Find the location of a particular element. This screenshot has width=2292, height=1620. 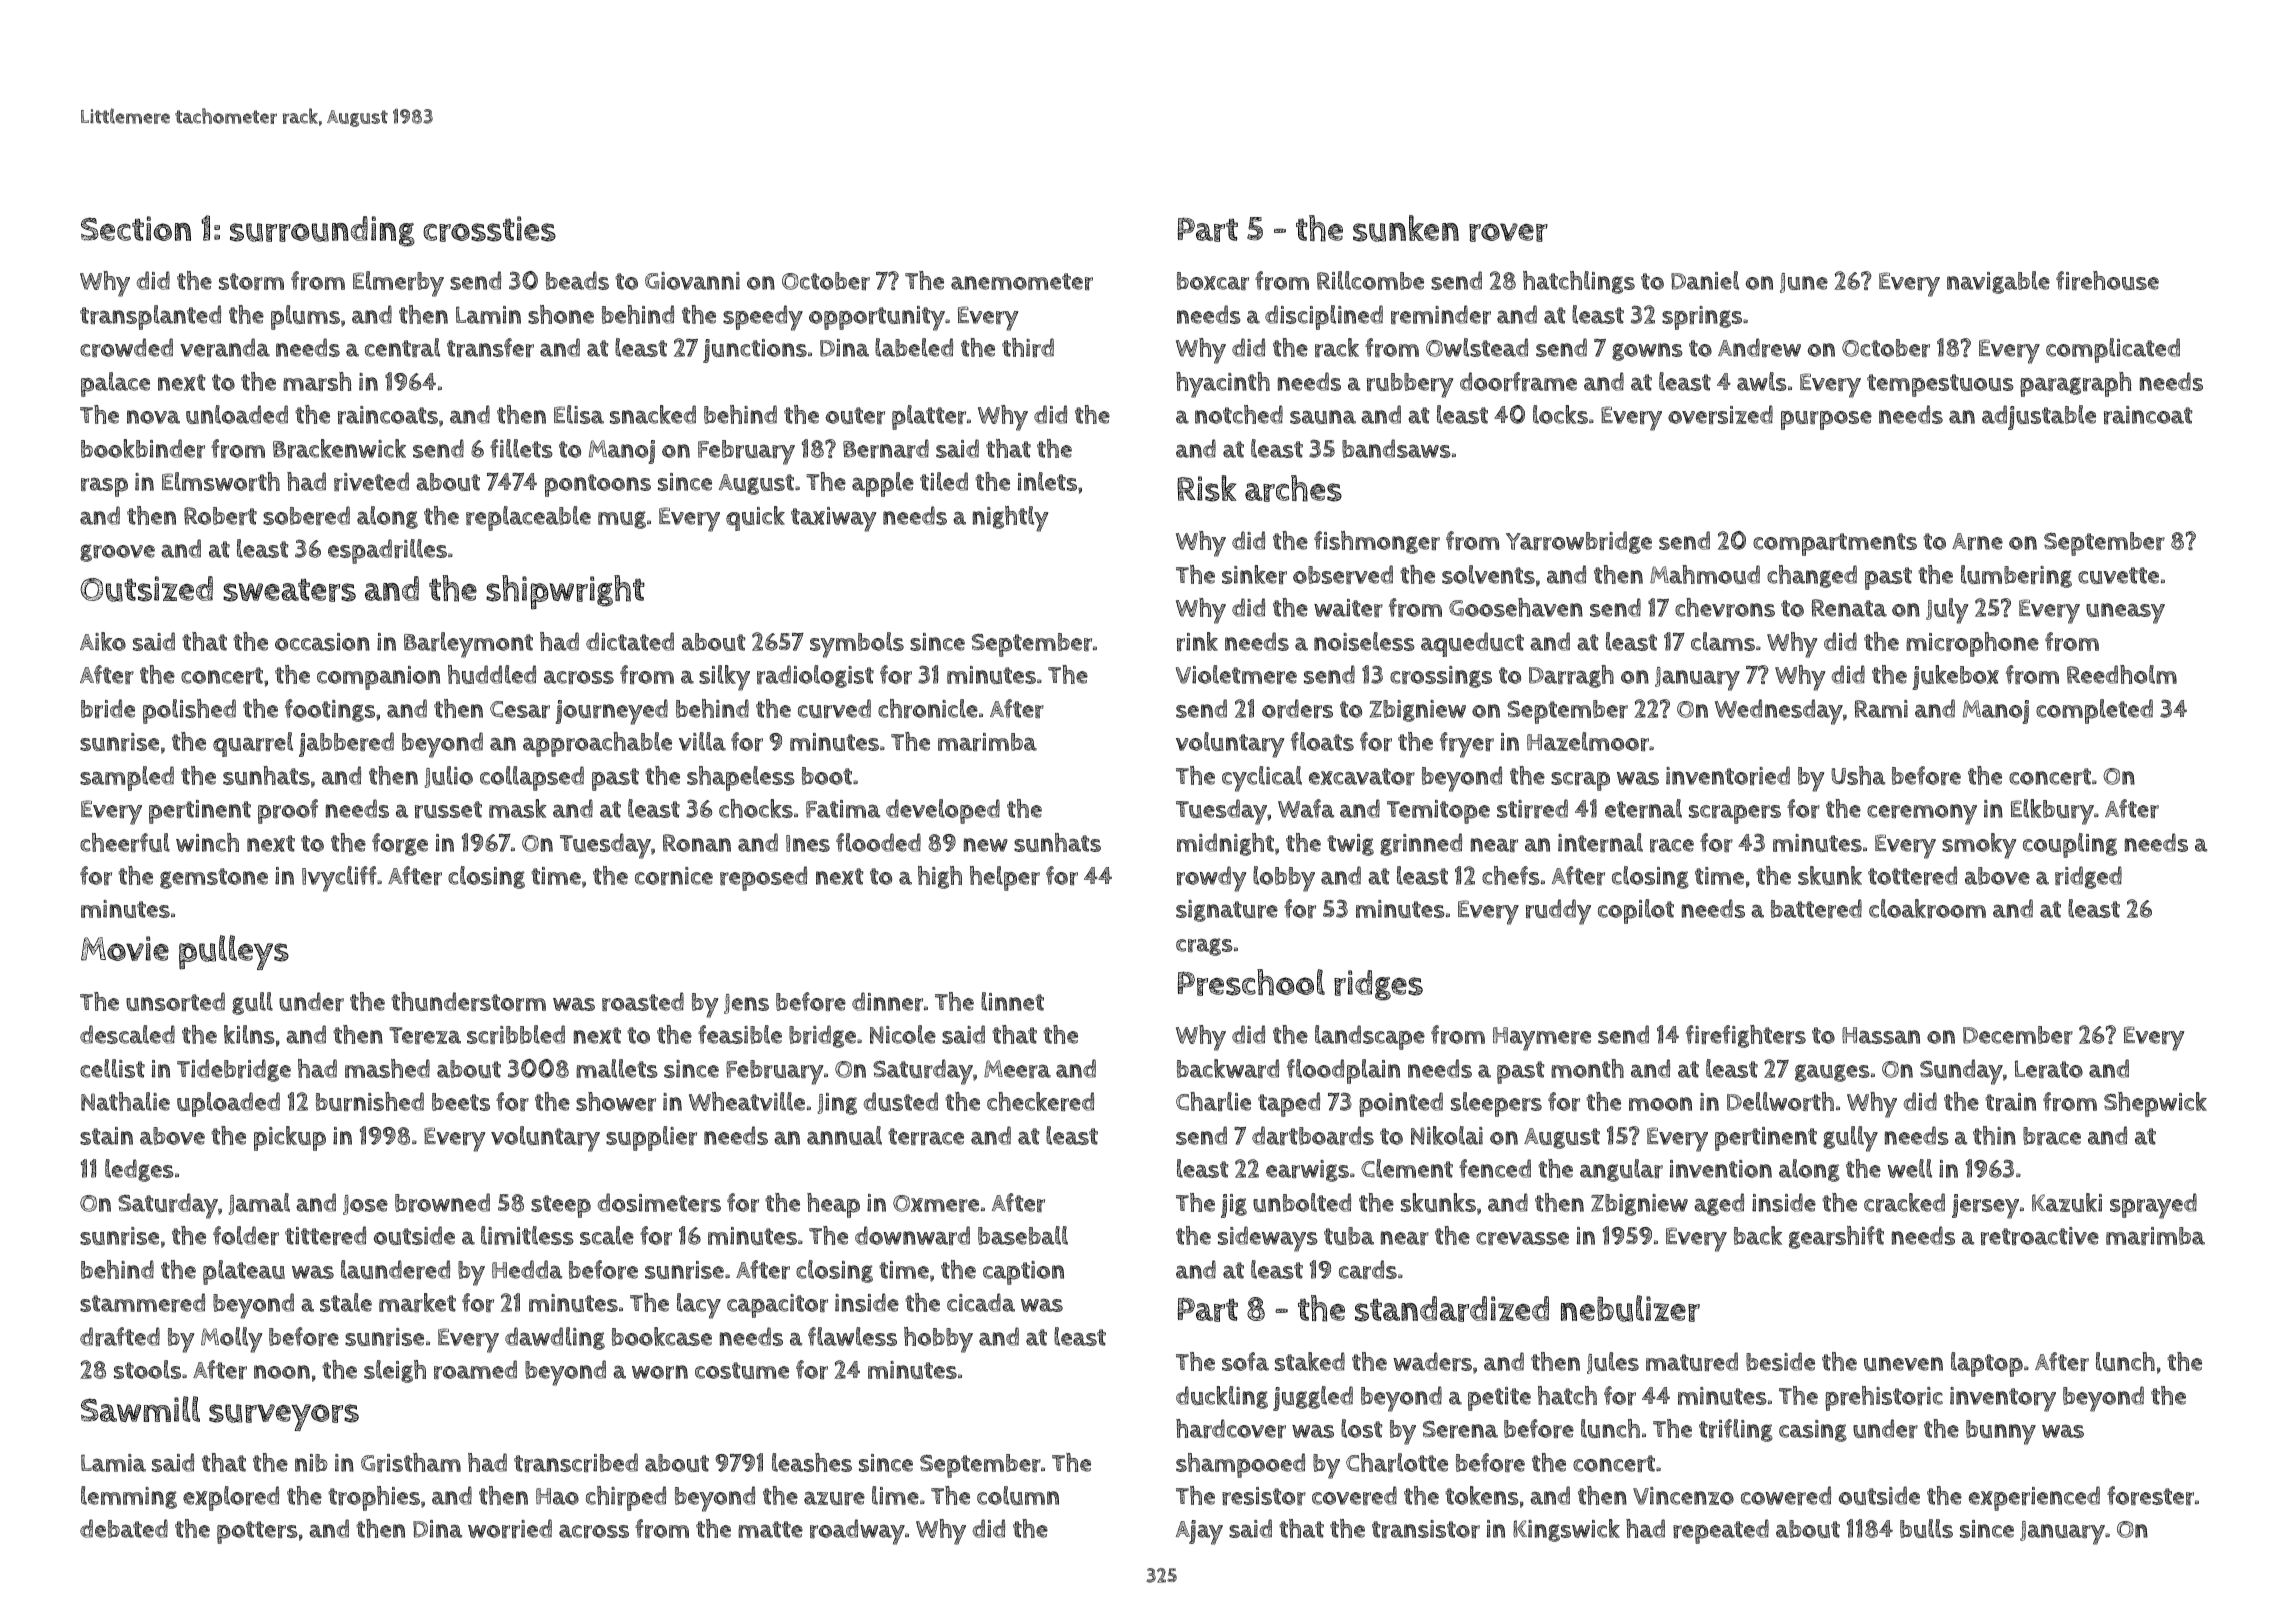

pulleys is located at coordinates (234, 952).
